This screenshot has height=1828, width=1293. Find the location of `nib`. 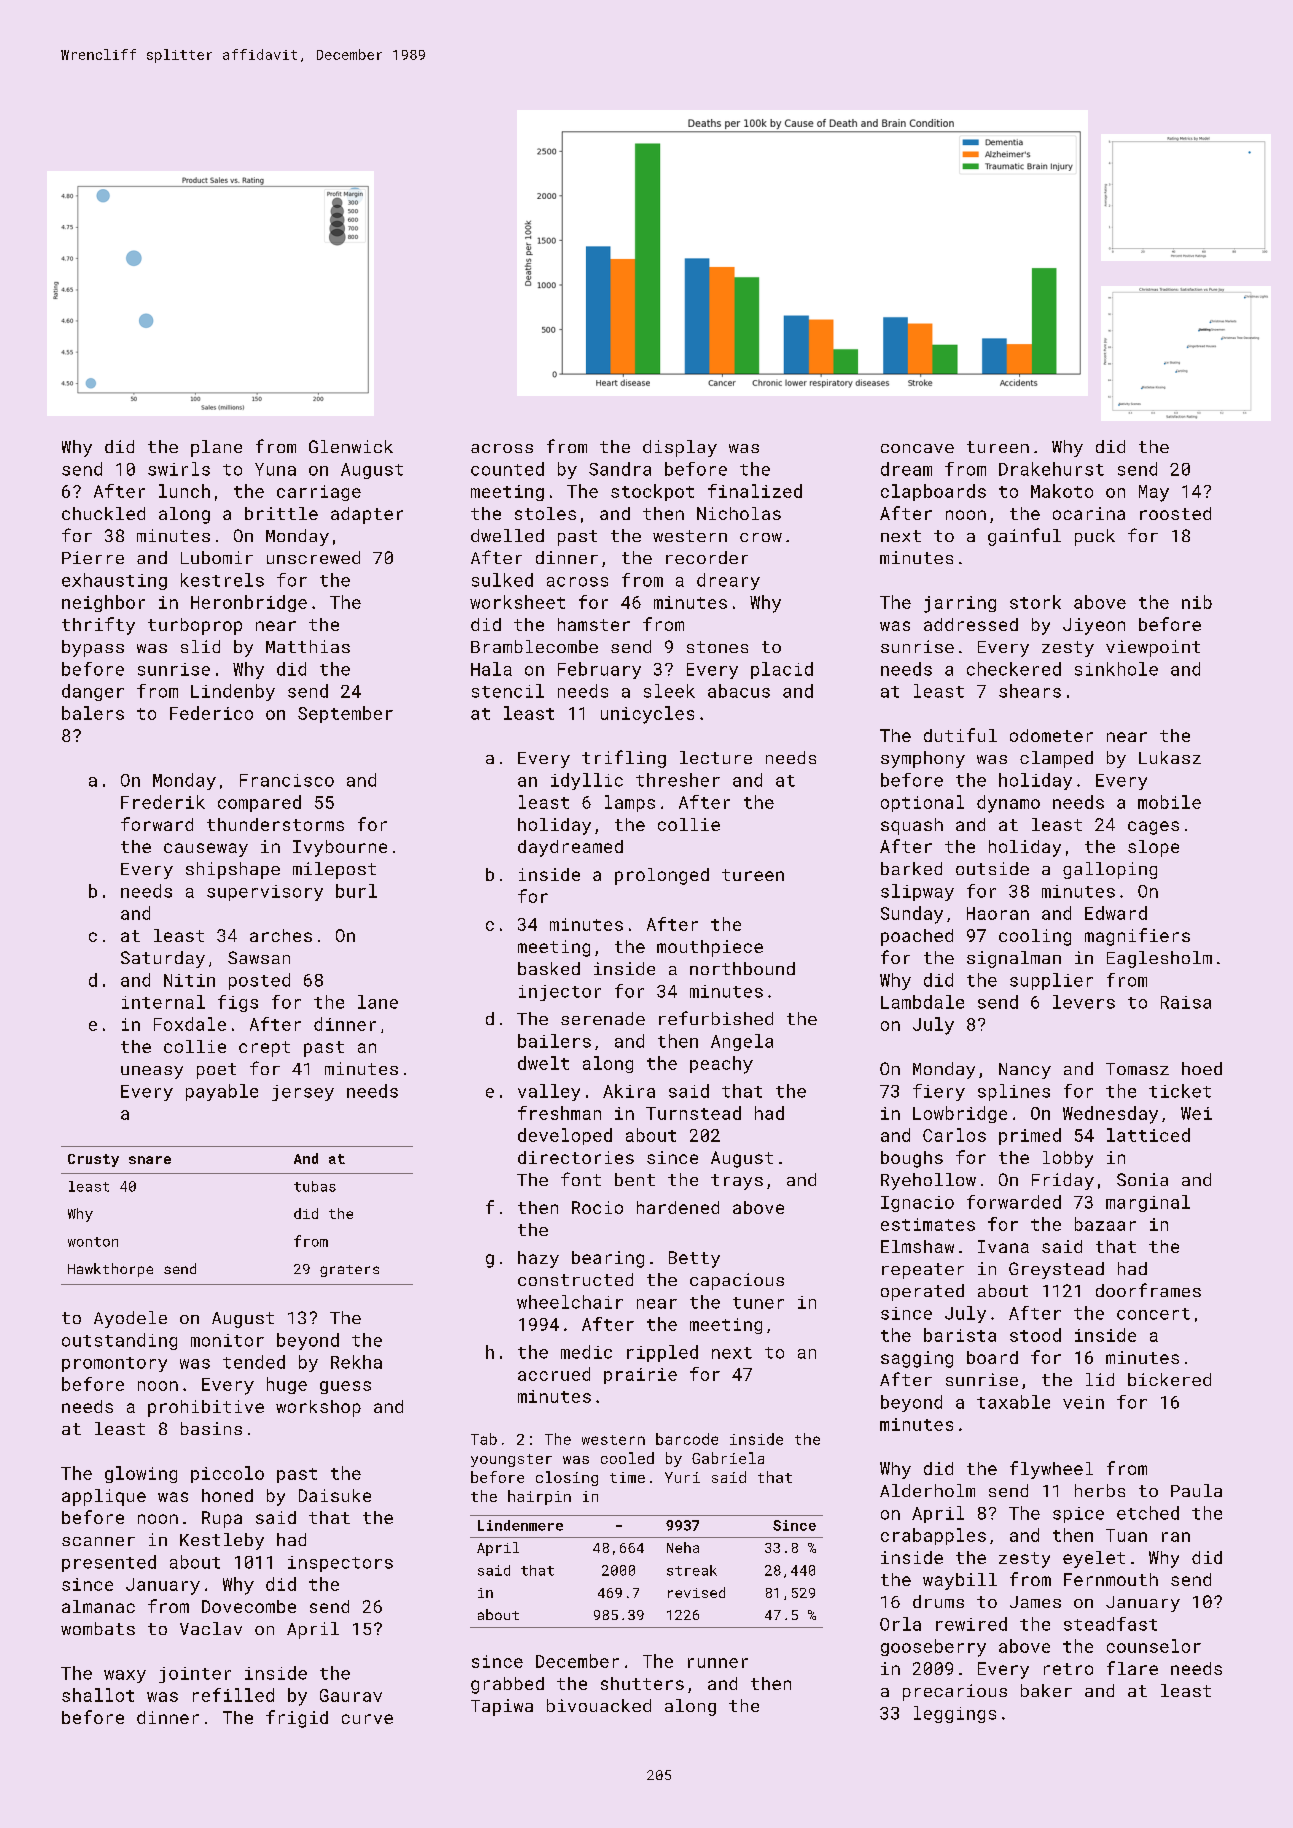

nib is located at coordinates (1197, 602).
